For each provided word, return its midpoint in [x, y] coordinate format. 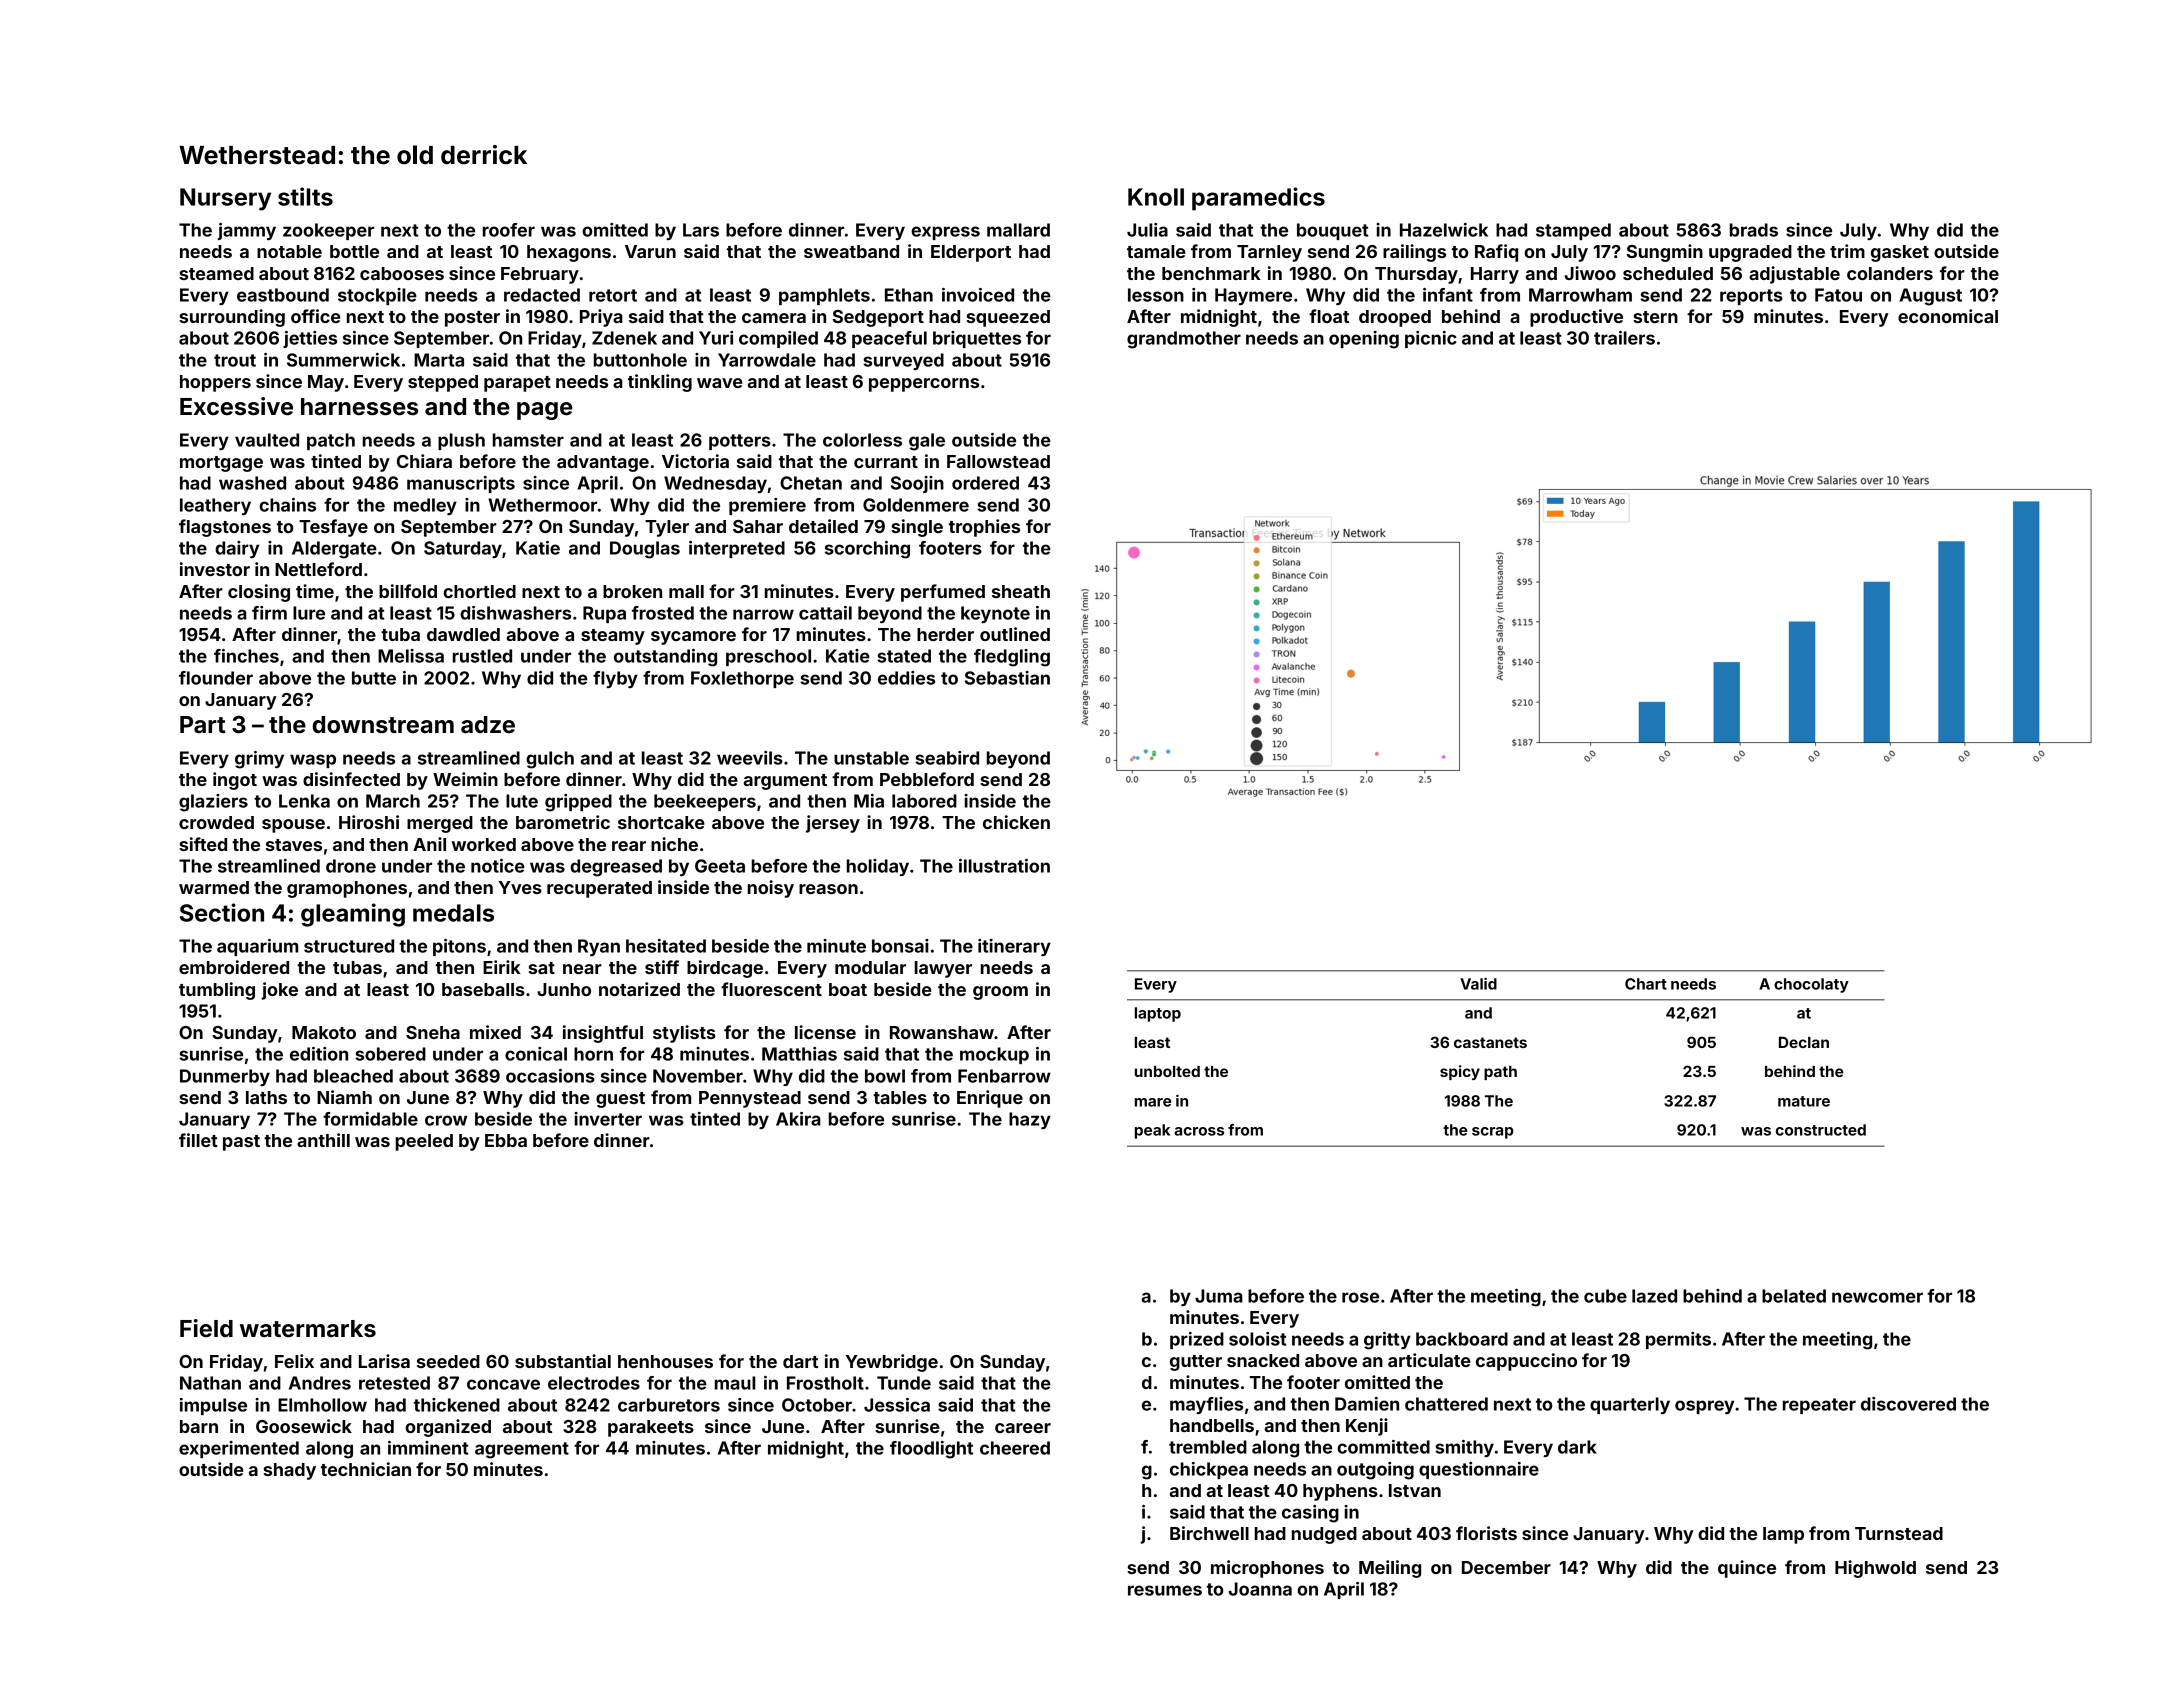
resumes [1165, 1590]
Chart [1646, 984]
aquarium [257, 947]
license [825, 1032]
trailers [1624, 338]
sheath [1021, 591]
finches [246, 656]
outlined [1015, 634]
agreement [522, 1450]
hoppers [215, 383]
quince [1747, 1569]
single [917, 528]
